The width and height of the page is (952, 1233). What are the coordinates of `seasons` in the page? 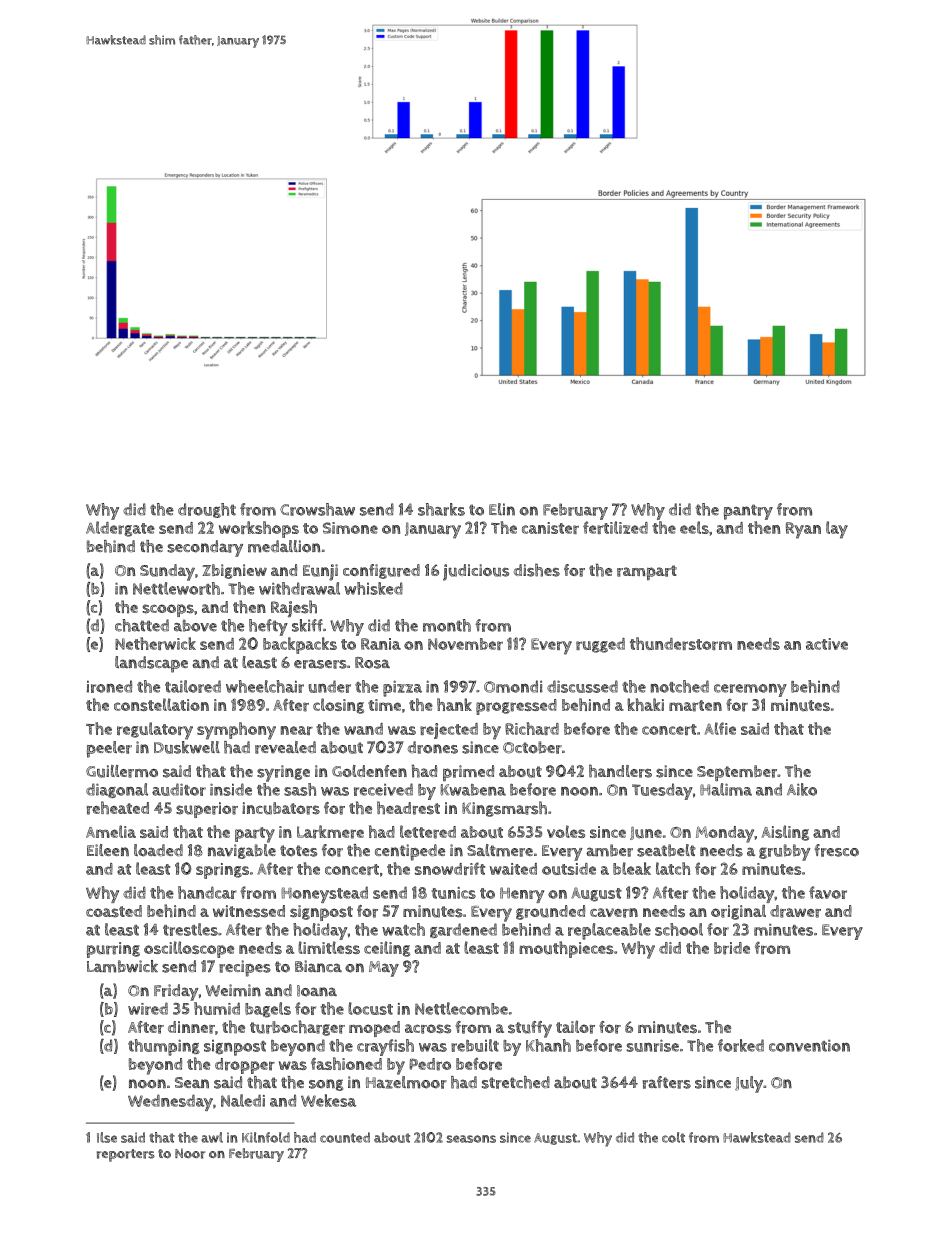 It's located at (471, 1139).
